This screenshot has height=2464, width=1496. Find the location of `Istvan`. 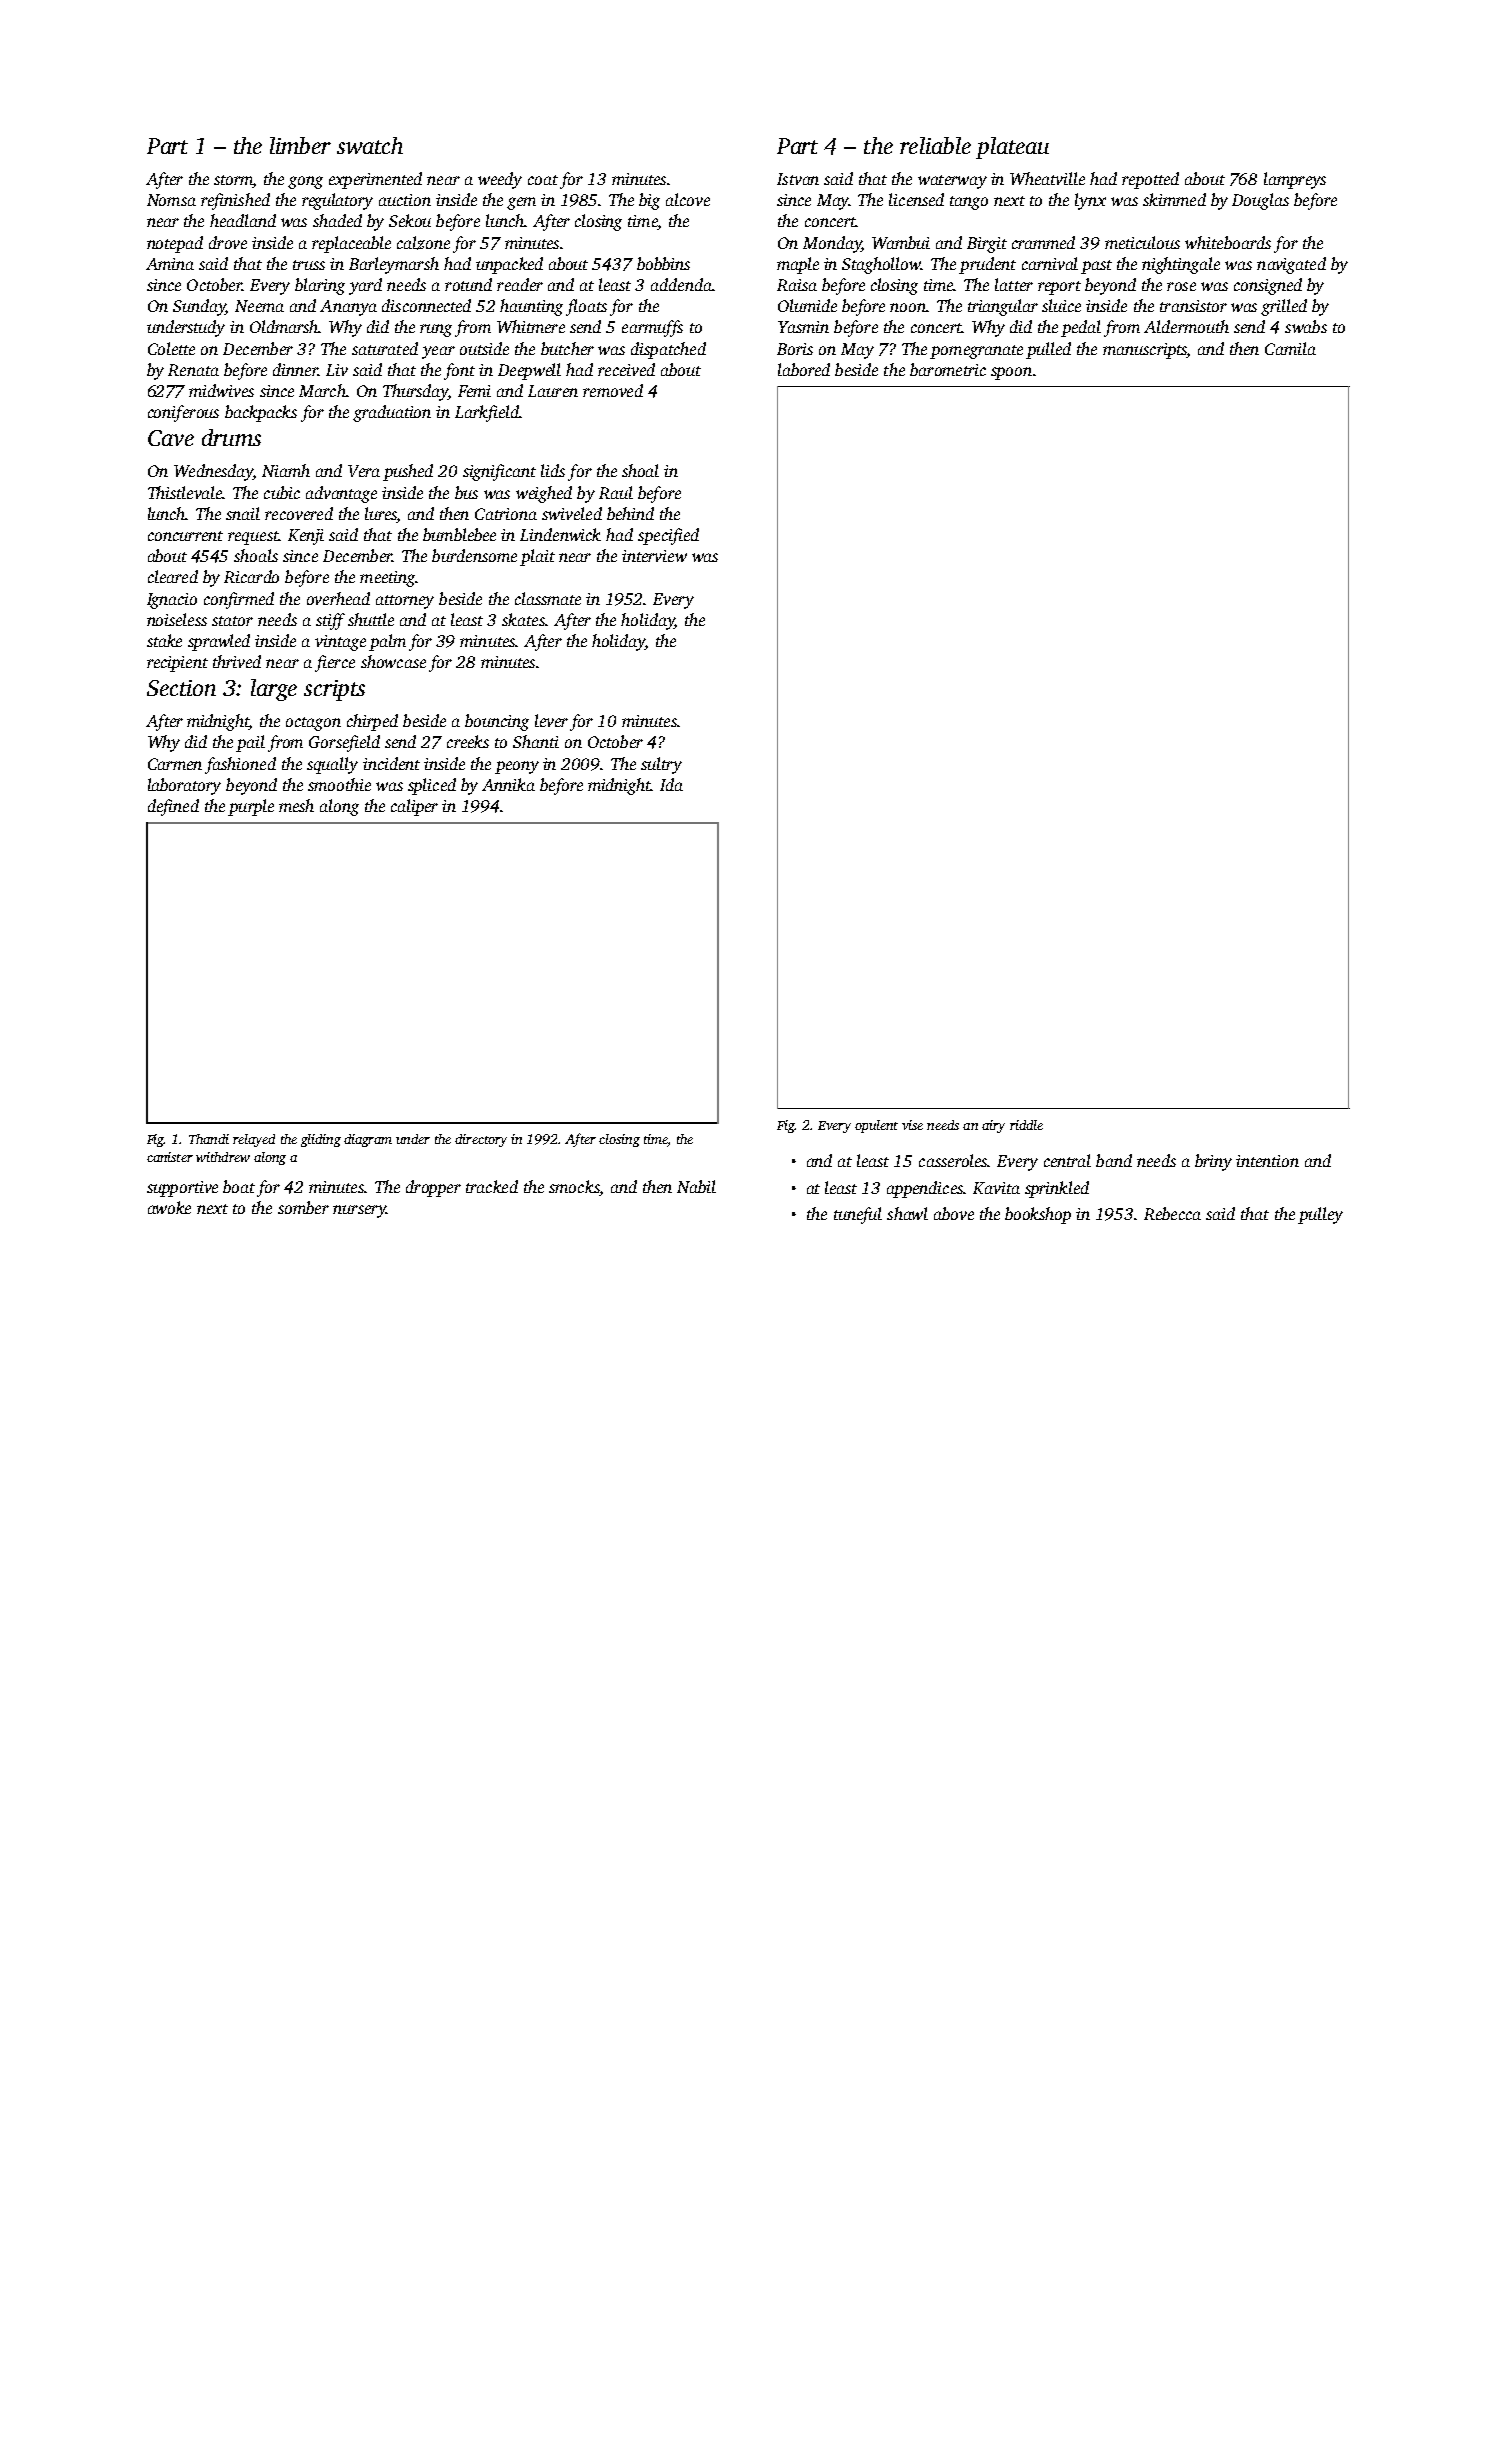

Istvan is located at coordinates (798, 179).
